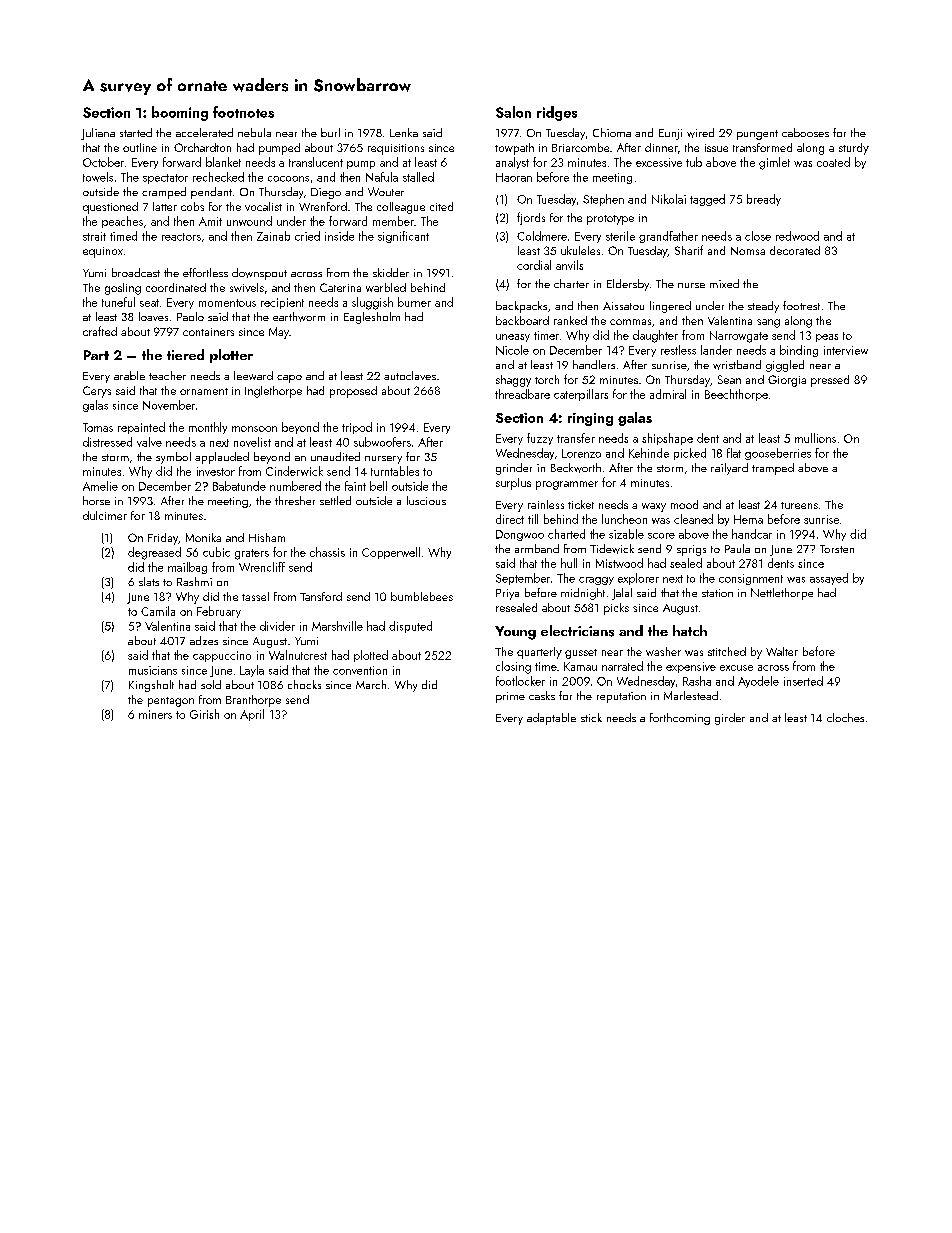 The width and height of the screenshot is (952, 1233). I want to click on programmer, so click(567, 485).
